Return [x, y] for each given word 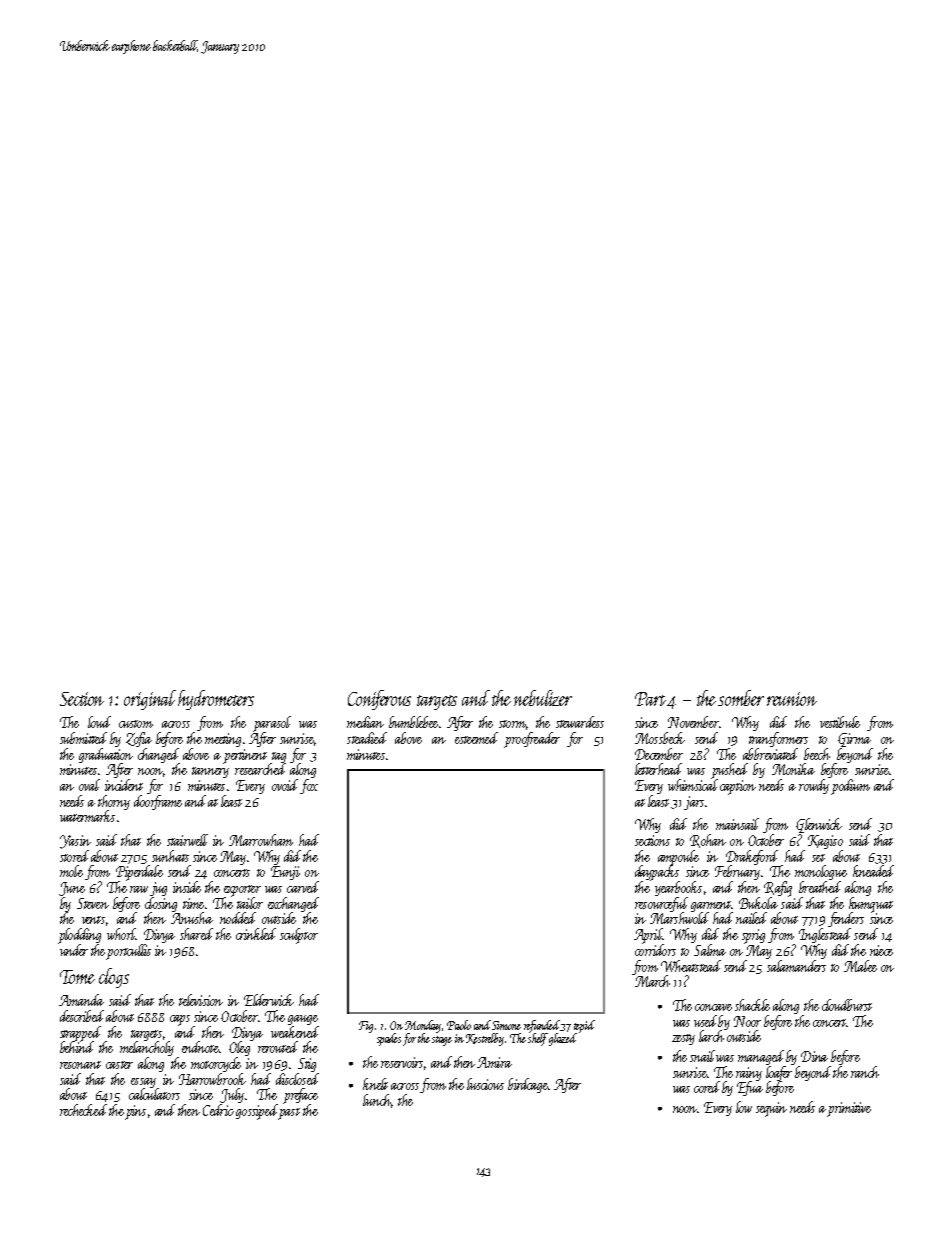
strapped [80, 1033]
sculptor [299, 936]
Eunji [285, 873]
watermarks [87, 816]
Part [650, 699]
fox [309, 786]
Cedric [218, 1110]
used [706, 1021]
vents [93, 920]
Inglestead [825, 935]
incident [124, 785]
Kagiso [825, 842]
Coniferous [379, 700]
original [150, 700]
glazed [563, 1039]
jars [694, 803]
